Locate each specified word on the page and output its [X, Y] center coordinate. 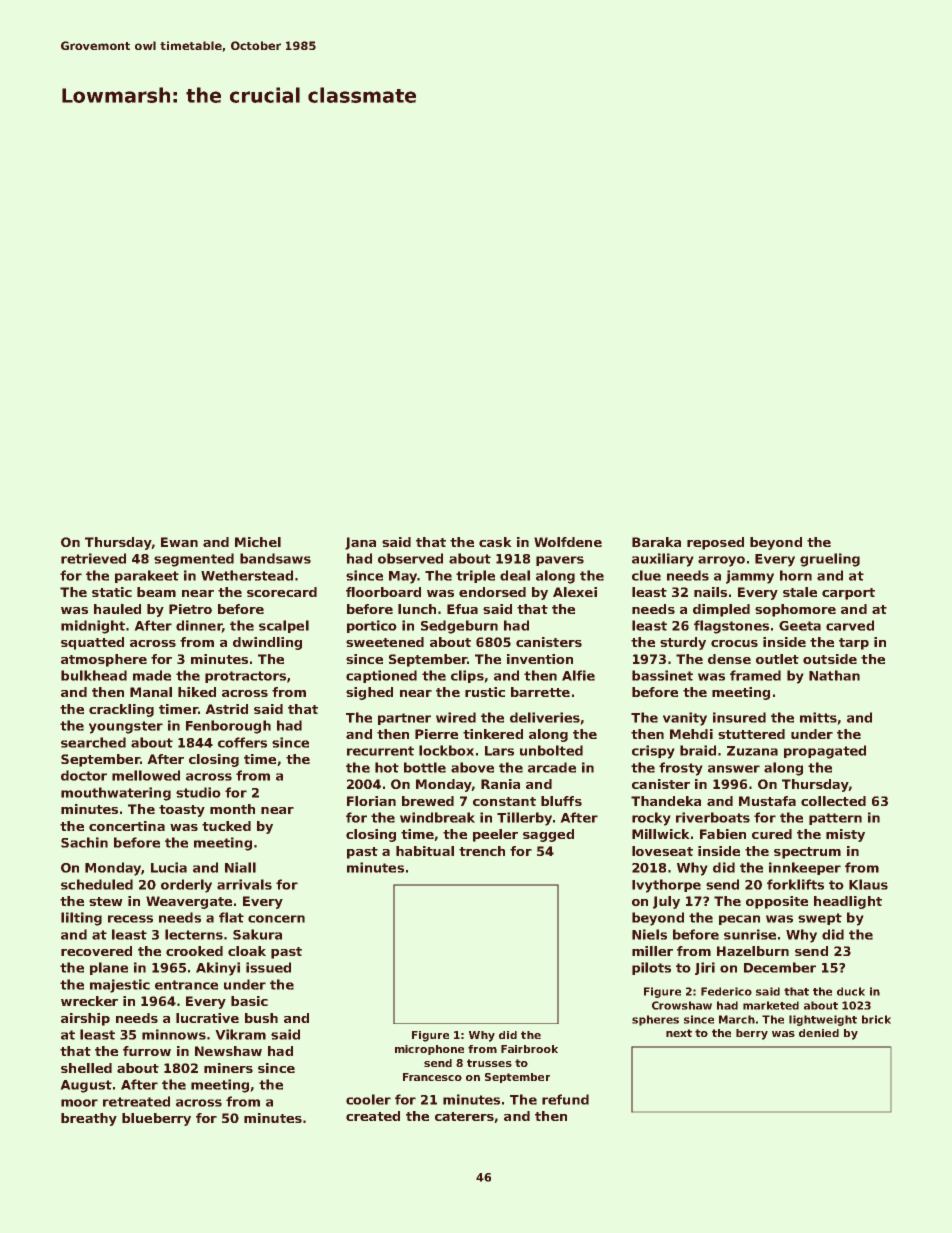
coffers [242, 742]
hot [387, 767]
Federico [726, 991]
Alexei [575, 592]
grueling [830, 560]
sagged [548, 835]
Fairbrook [529, 1049]
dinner [199, 626]
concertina [127, 826]
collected [833, 801]
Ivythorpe [666, 886]
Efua [462, 609]
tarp [854, 644]
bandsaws [275, 558]
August [86, 1086]
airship [85, 1019]
